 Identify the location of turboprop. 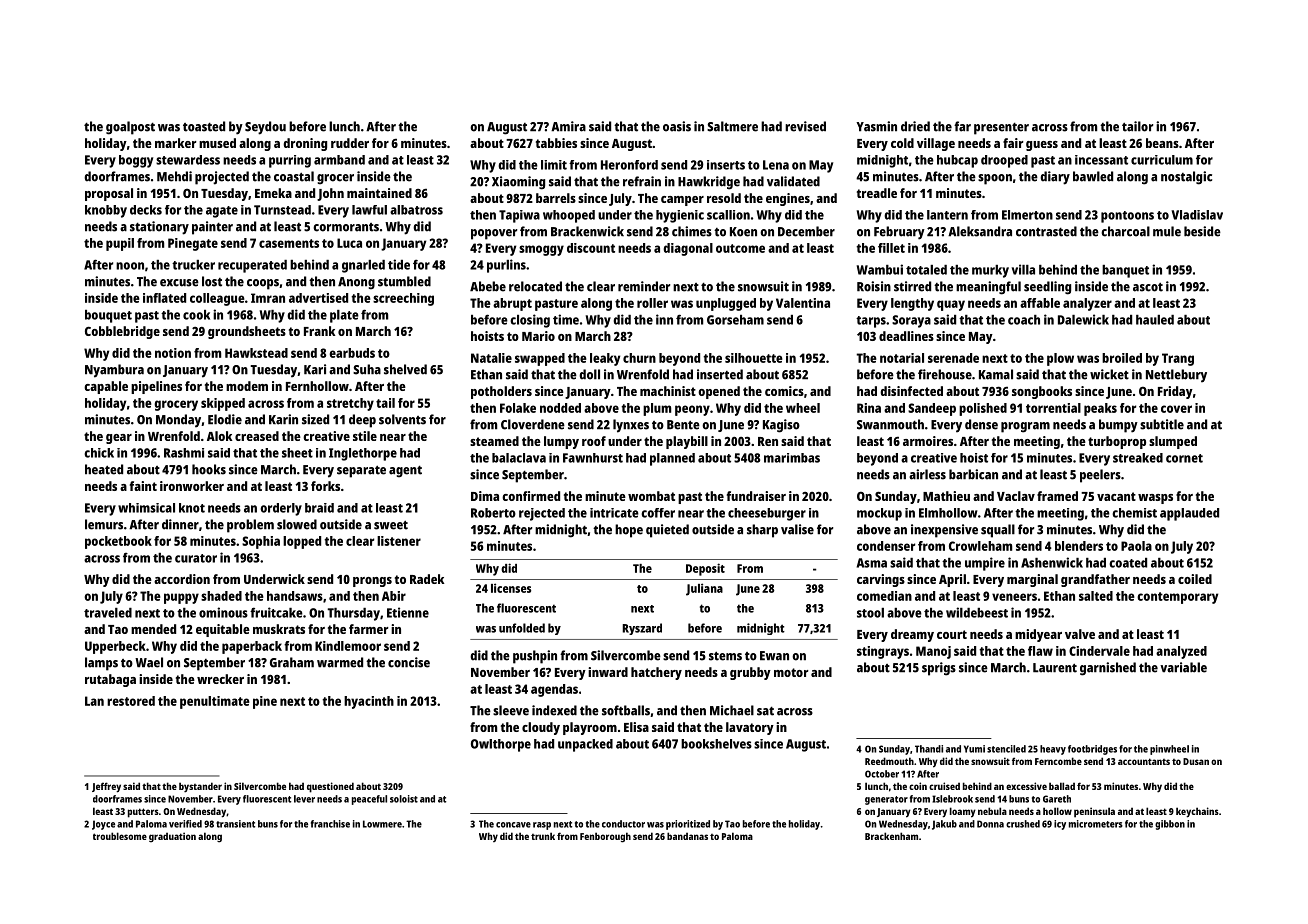
(1117, 442).
